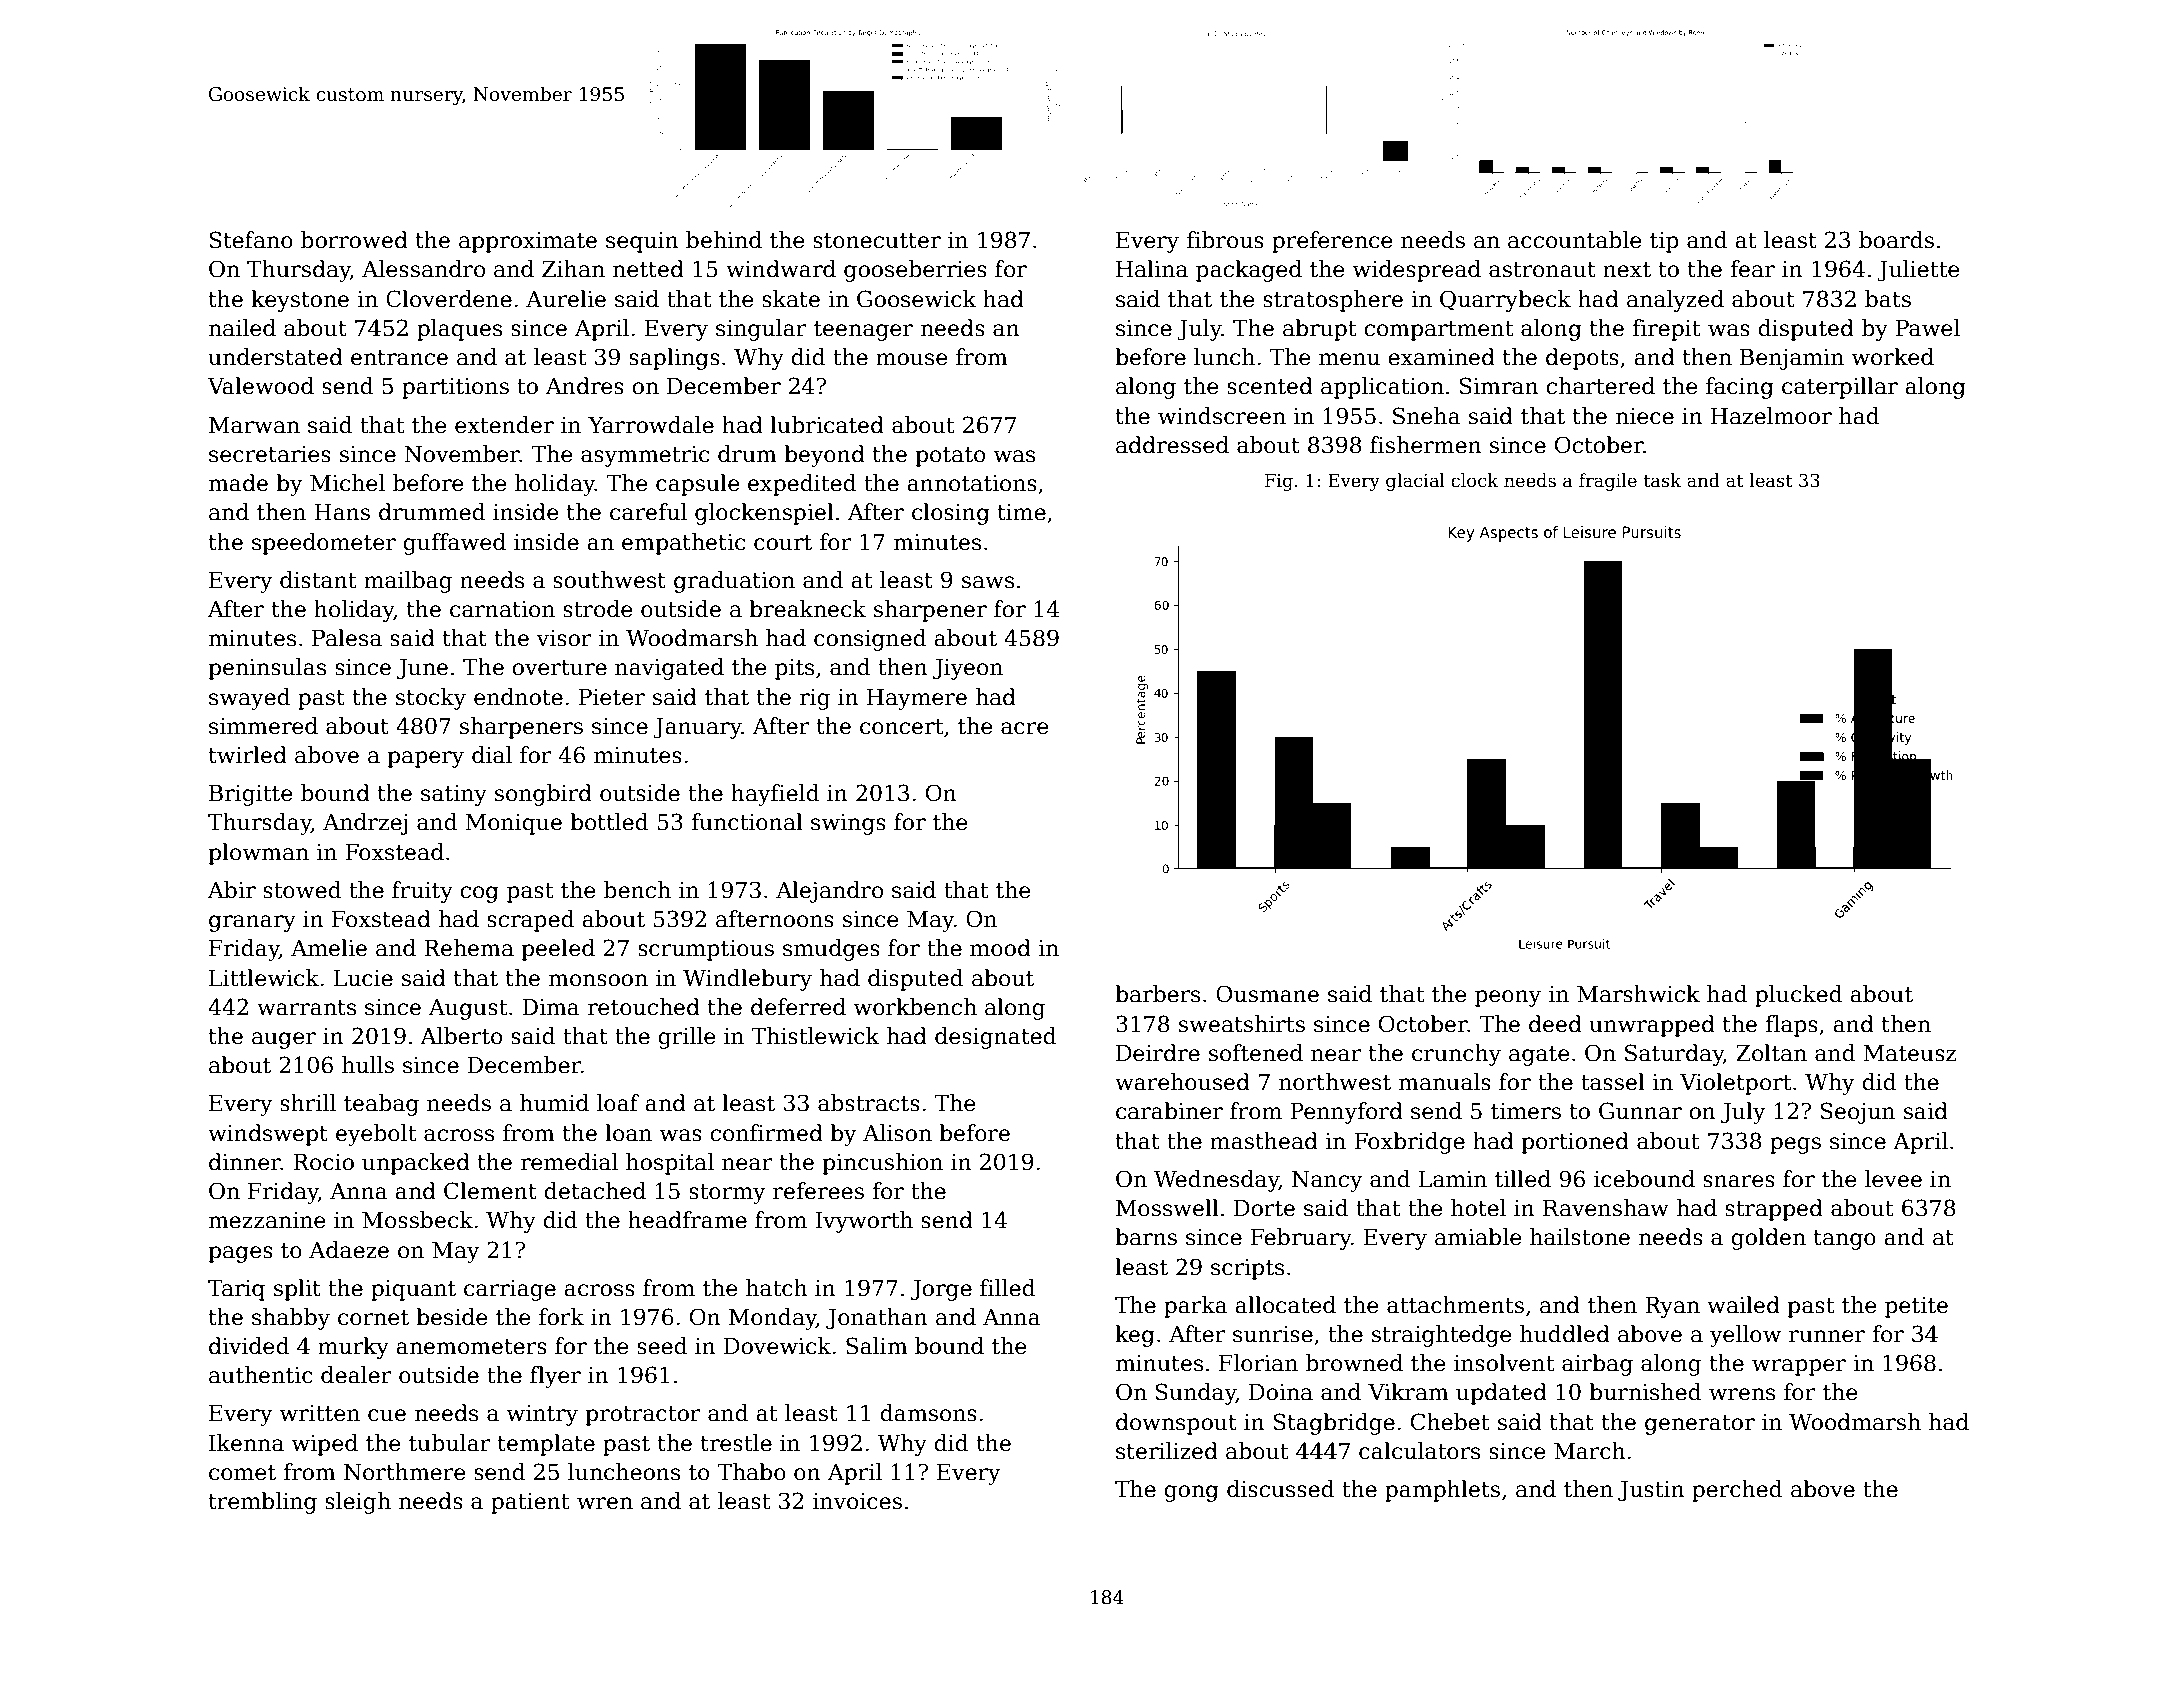  I want to click on stonecutter, so click(877, 241).
